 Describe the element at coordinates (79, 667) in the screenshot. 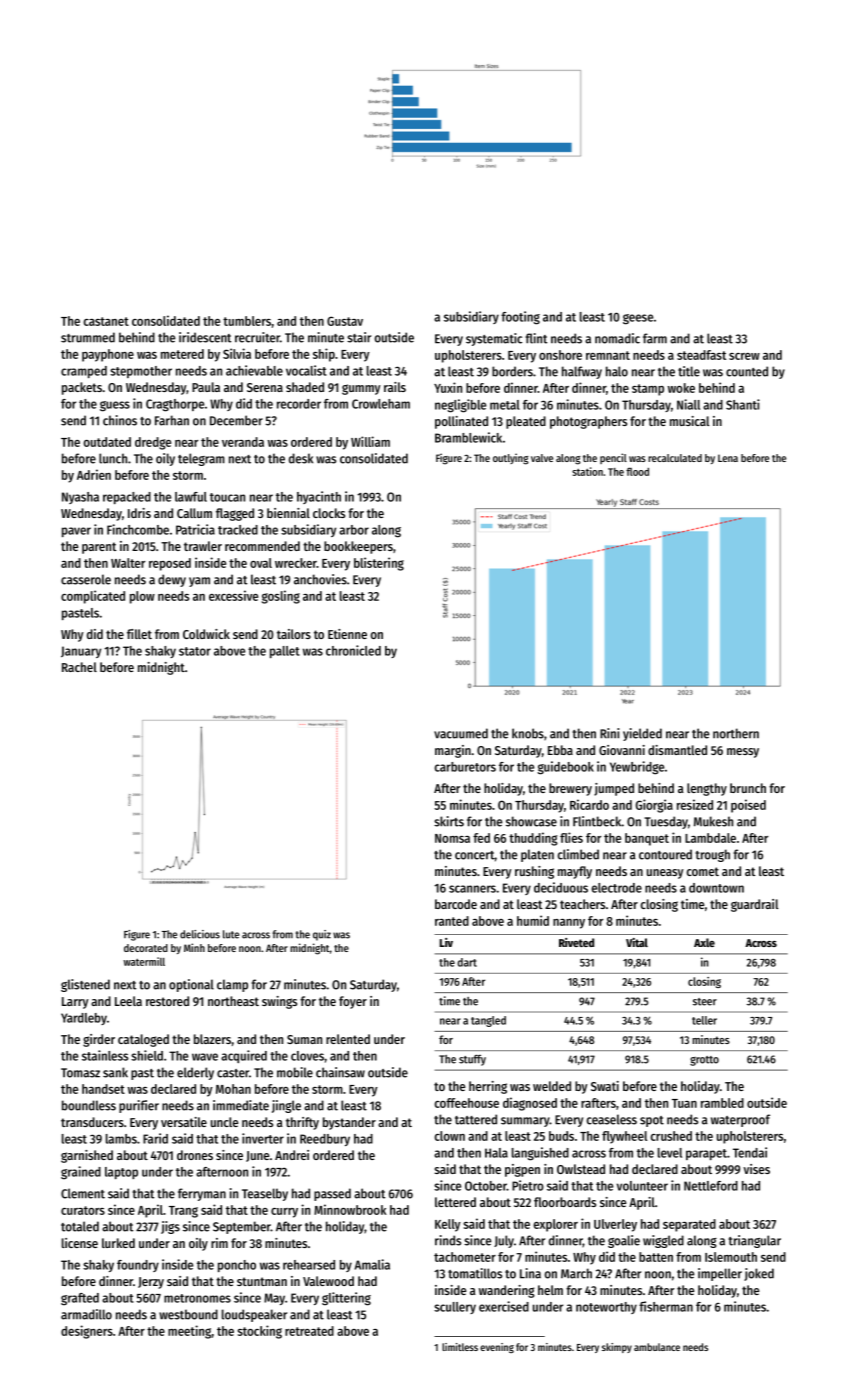

I see `Rachel` at that location.
